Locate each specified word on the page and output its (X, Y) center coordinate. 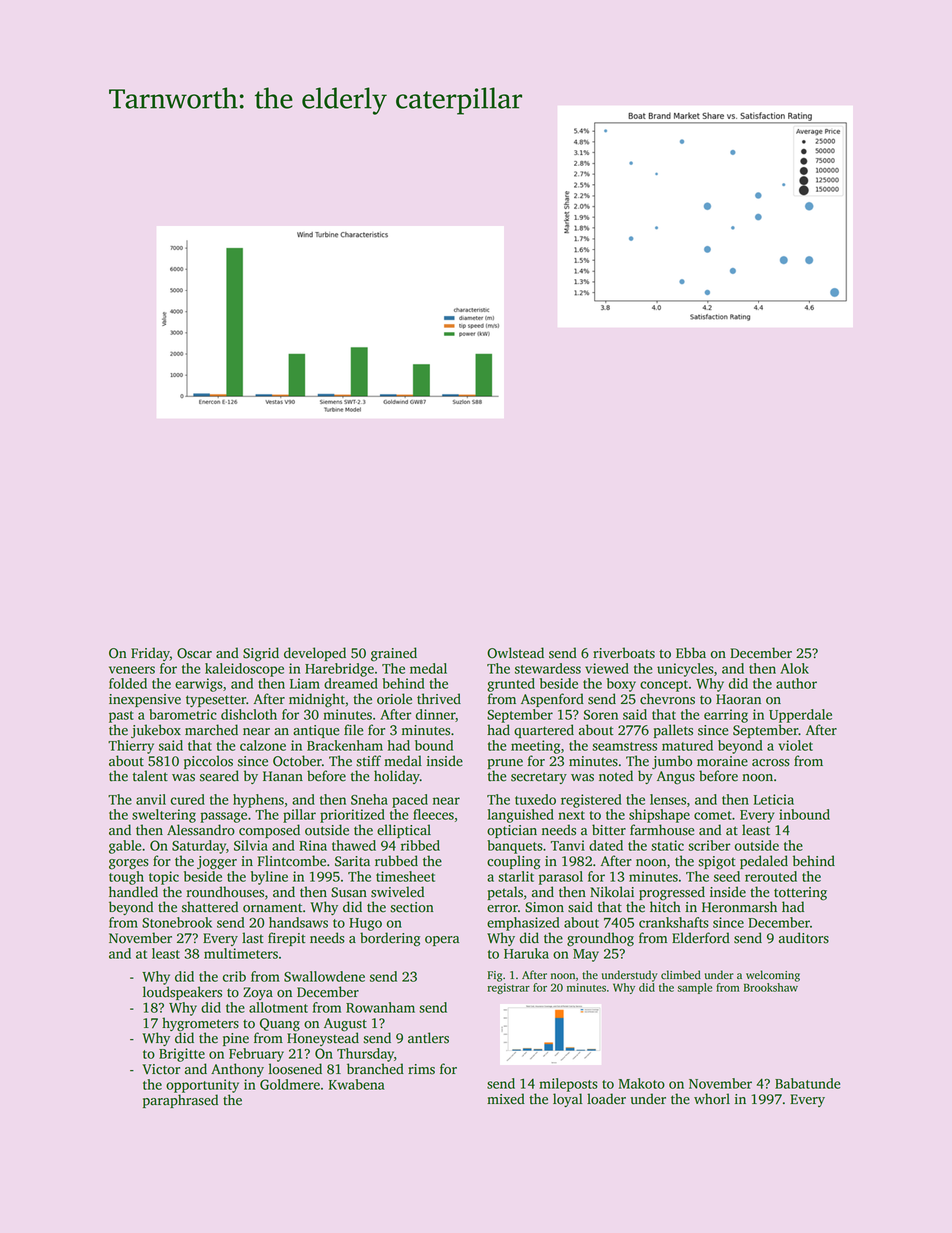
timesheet (405, 876)
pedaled (764, 862)
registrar (508, 988)
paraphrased (180, 1101)
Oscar (194, 653)
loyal (567, 1100)
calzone (263, 745)
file (353, 730)
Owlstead (515, 653)
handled (133, 892)
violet (795, 745)
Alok (794, 668)
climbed (681, 975)
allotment (278, 1007)
